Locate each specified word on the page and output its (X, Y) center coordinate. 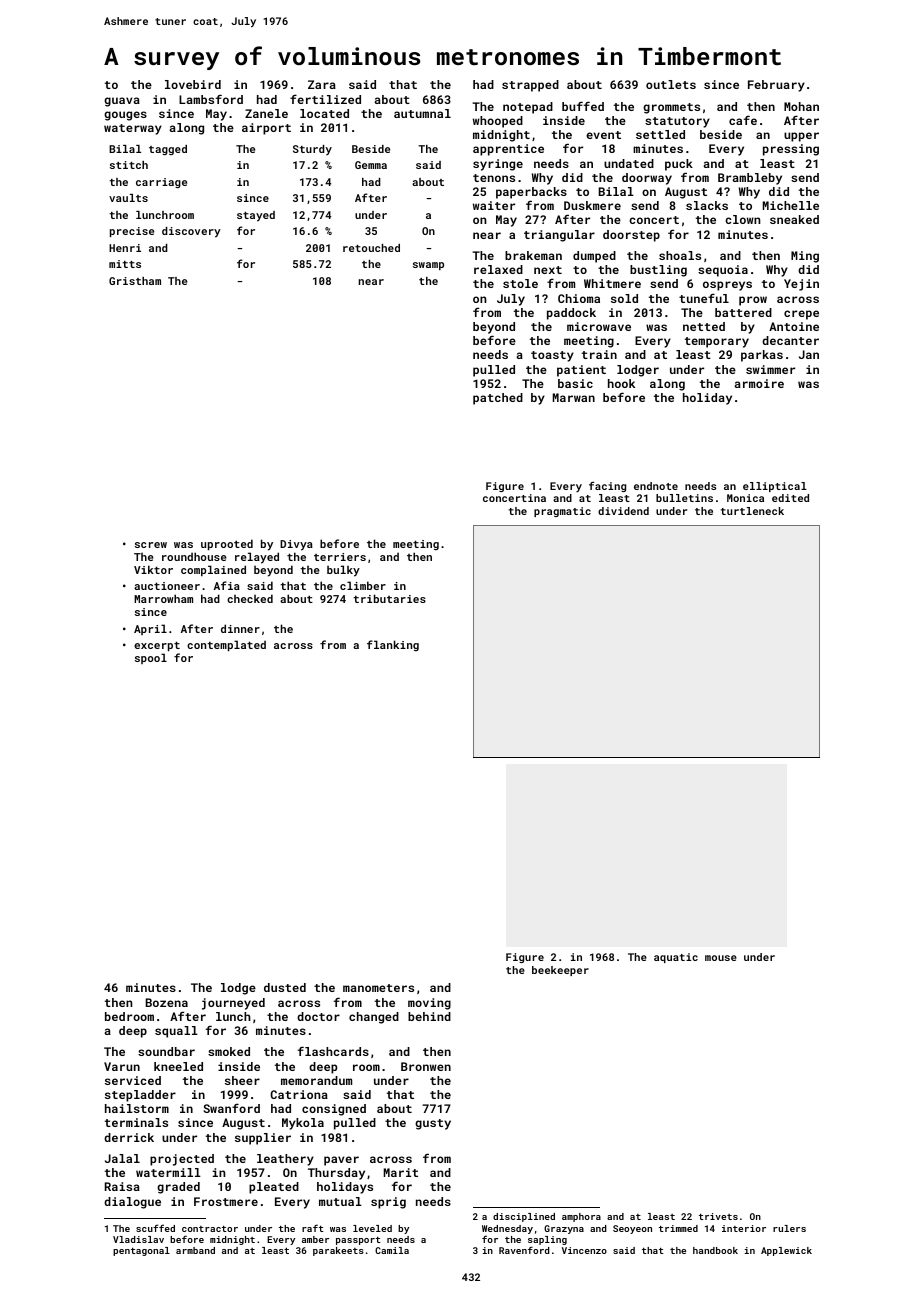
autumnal (422, 113)
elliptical (775, 487)
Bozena (167, 1002)
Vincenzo (584, 1250)
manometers (378, 988)
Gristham (135, 281)
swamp (428, 266)
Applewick (786, 1251)
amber (315, 1239)
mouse (721, 958)
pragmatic (562, 512)
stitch (129, 165)
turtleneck (752, 511)
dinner (240, 628)
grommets (671, 108)
